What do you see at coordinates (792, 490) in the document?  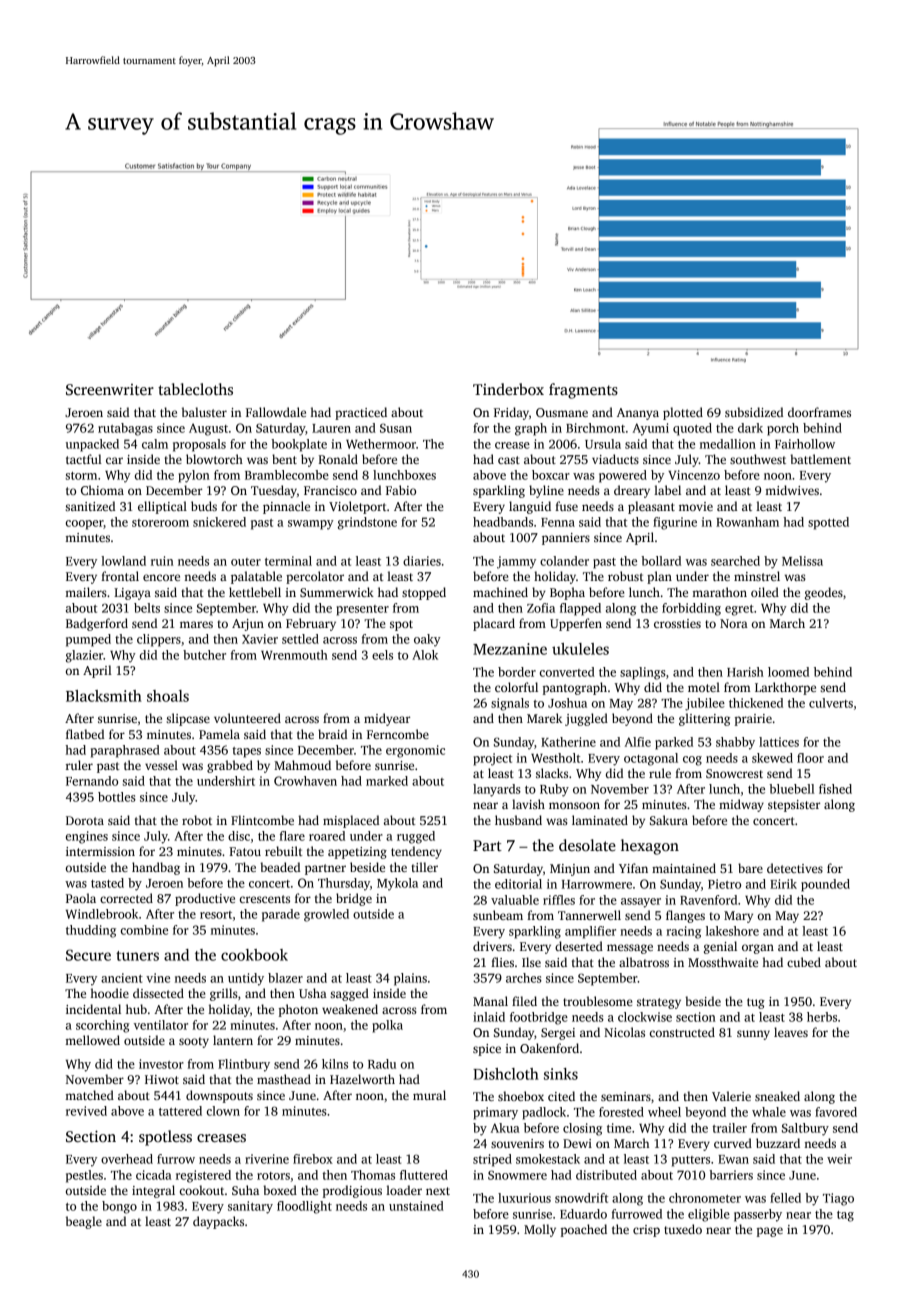 I see `midwives` at bounding box center [792, 490].
